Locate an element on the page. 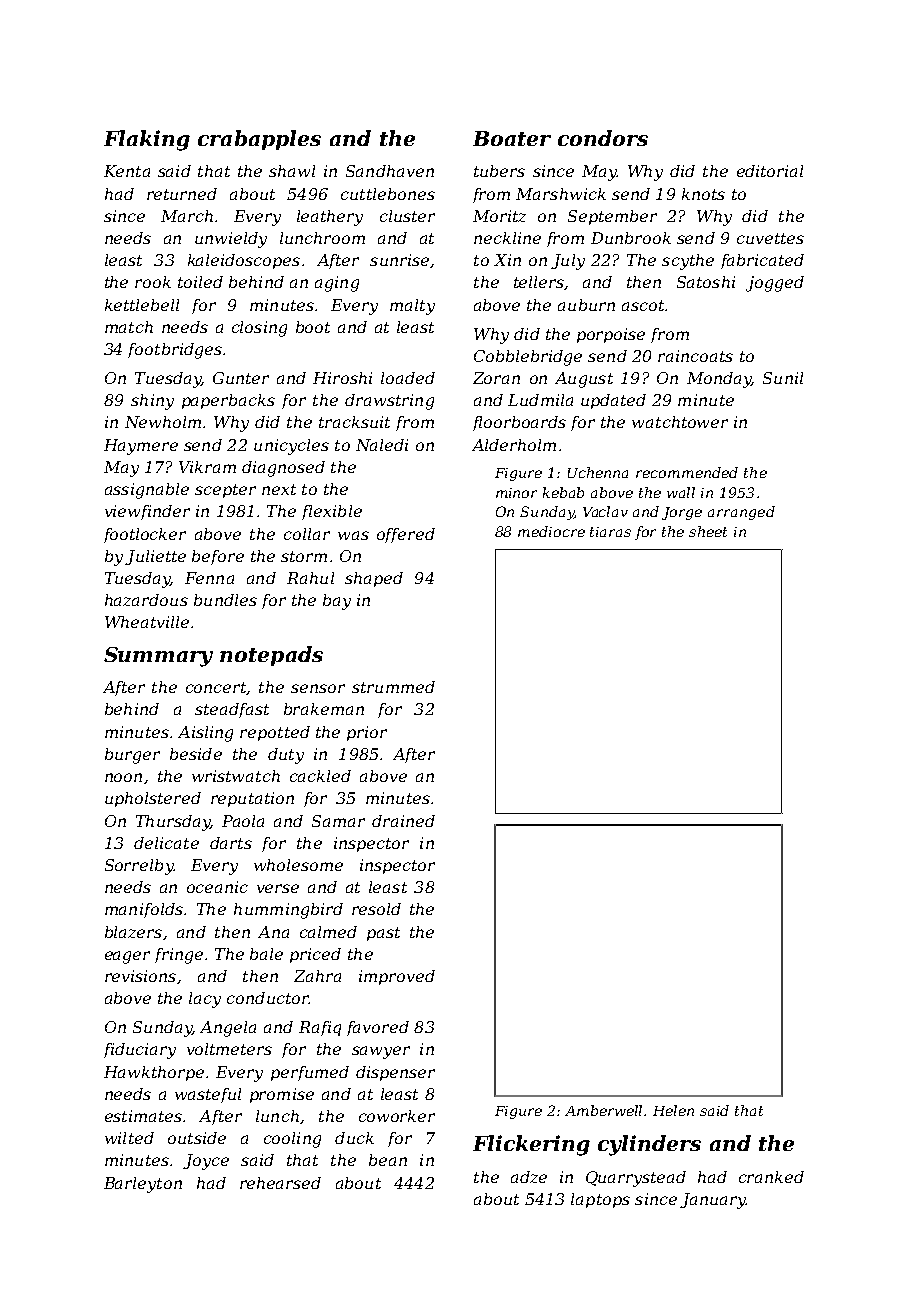 The height and width of the image is (1316, 908). mediocre is located at coordinates (551, 531).
